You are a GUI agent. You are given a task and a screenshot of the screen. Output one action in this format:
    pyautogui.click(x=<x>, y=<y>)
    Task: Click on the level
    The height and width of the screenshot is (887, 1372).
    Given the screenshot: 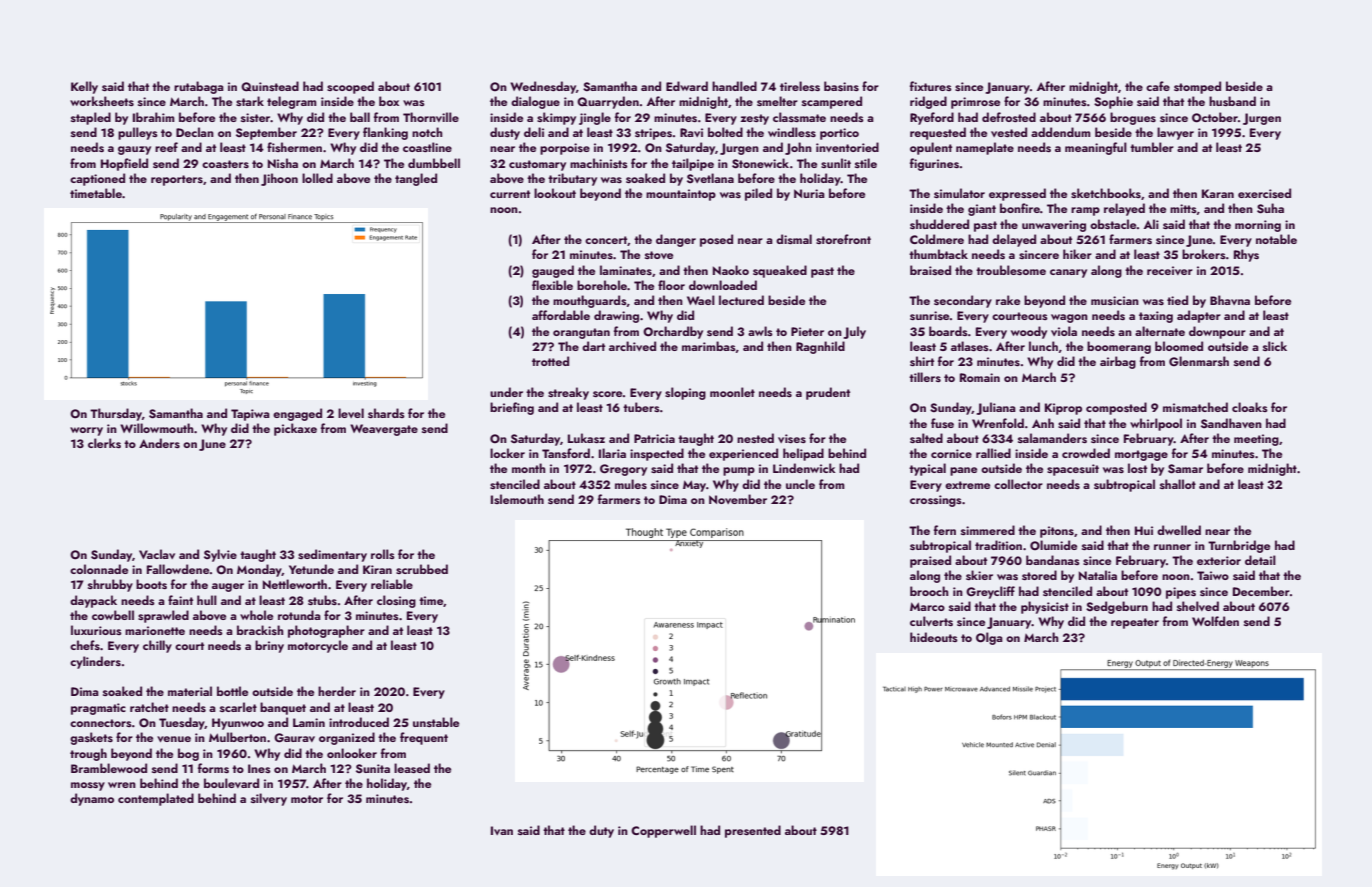 What is the action you would take?
    pyautogui.click(x=351, y=413)
